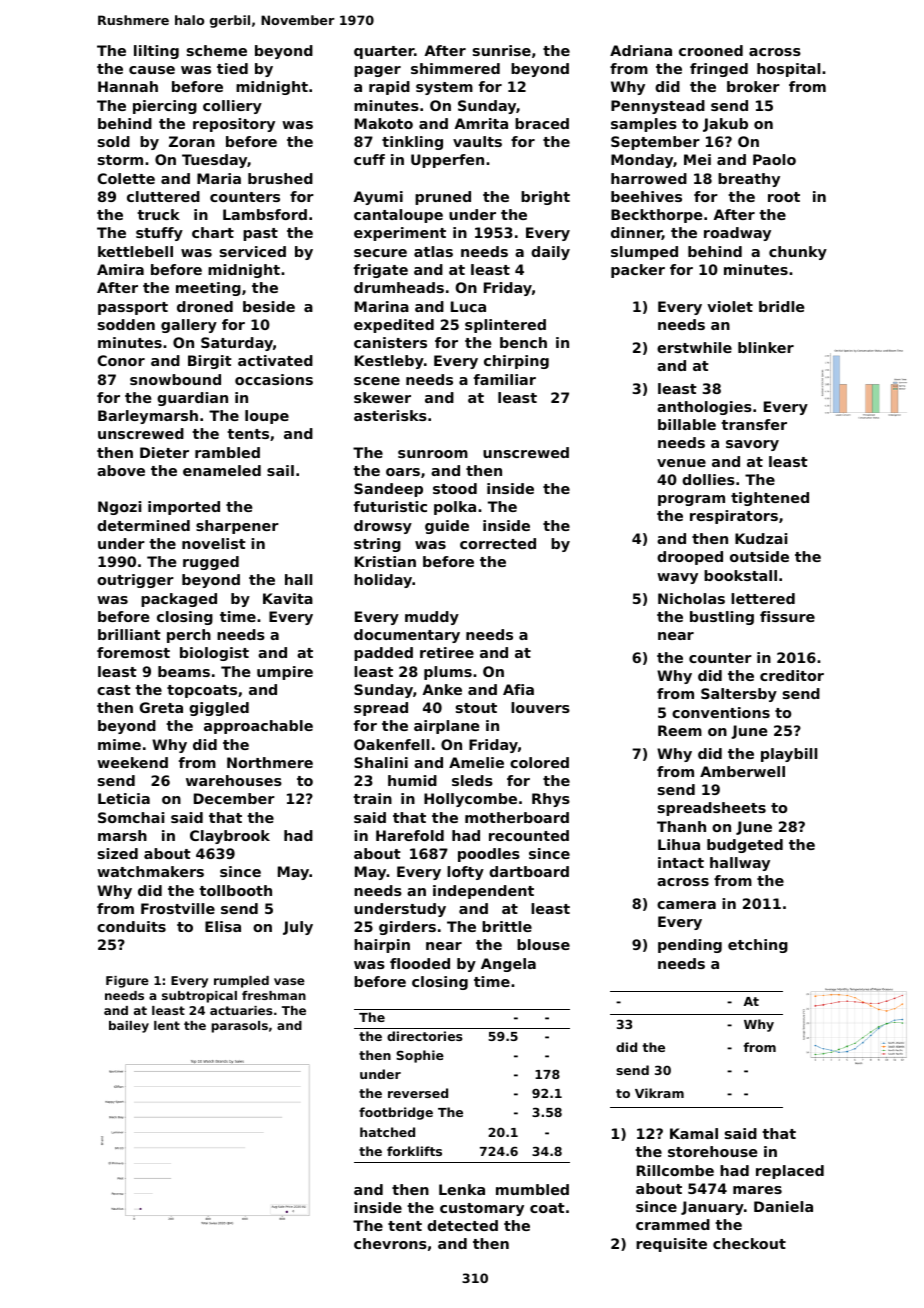 The image size is (924, 1308). Describe the element at coordinates (476, 708) in the page. I see `stout` at that location.
